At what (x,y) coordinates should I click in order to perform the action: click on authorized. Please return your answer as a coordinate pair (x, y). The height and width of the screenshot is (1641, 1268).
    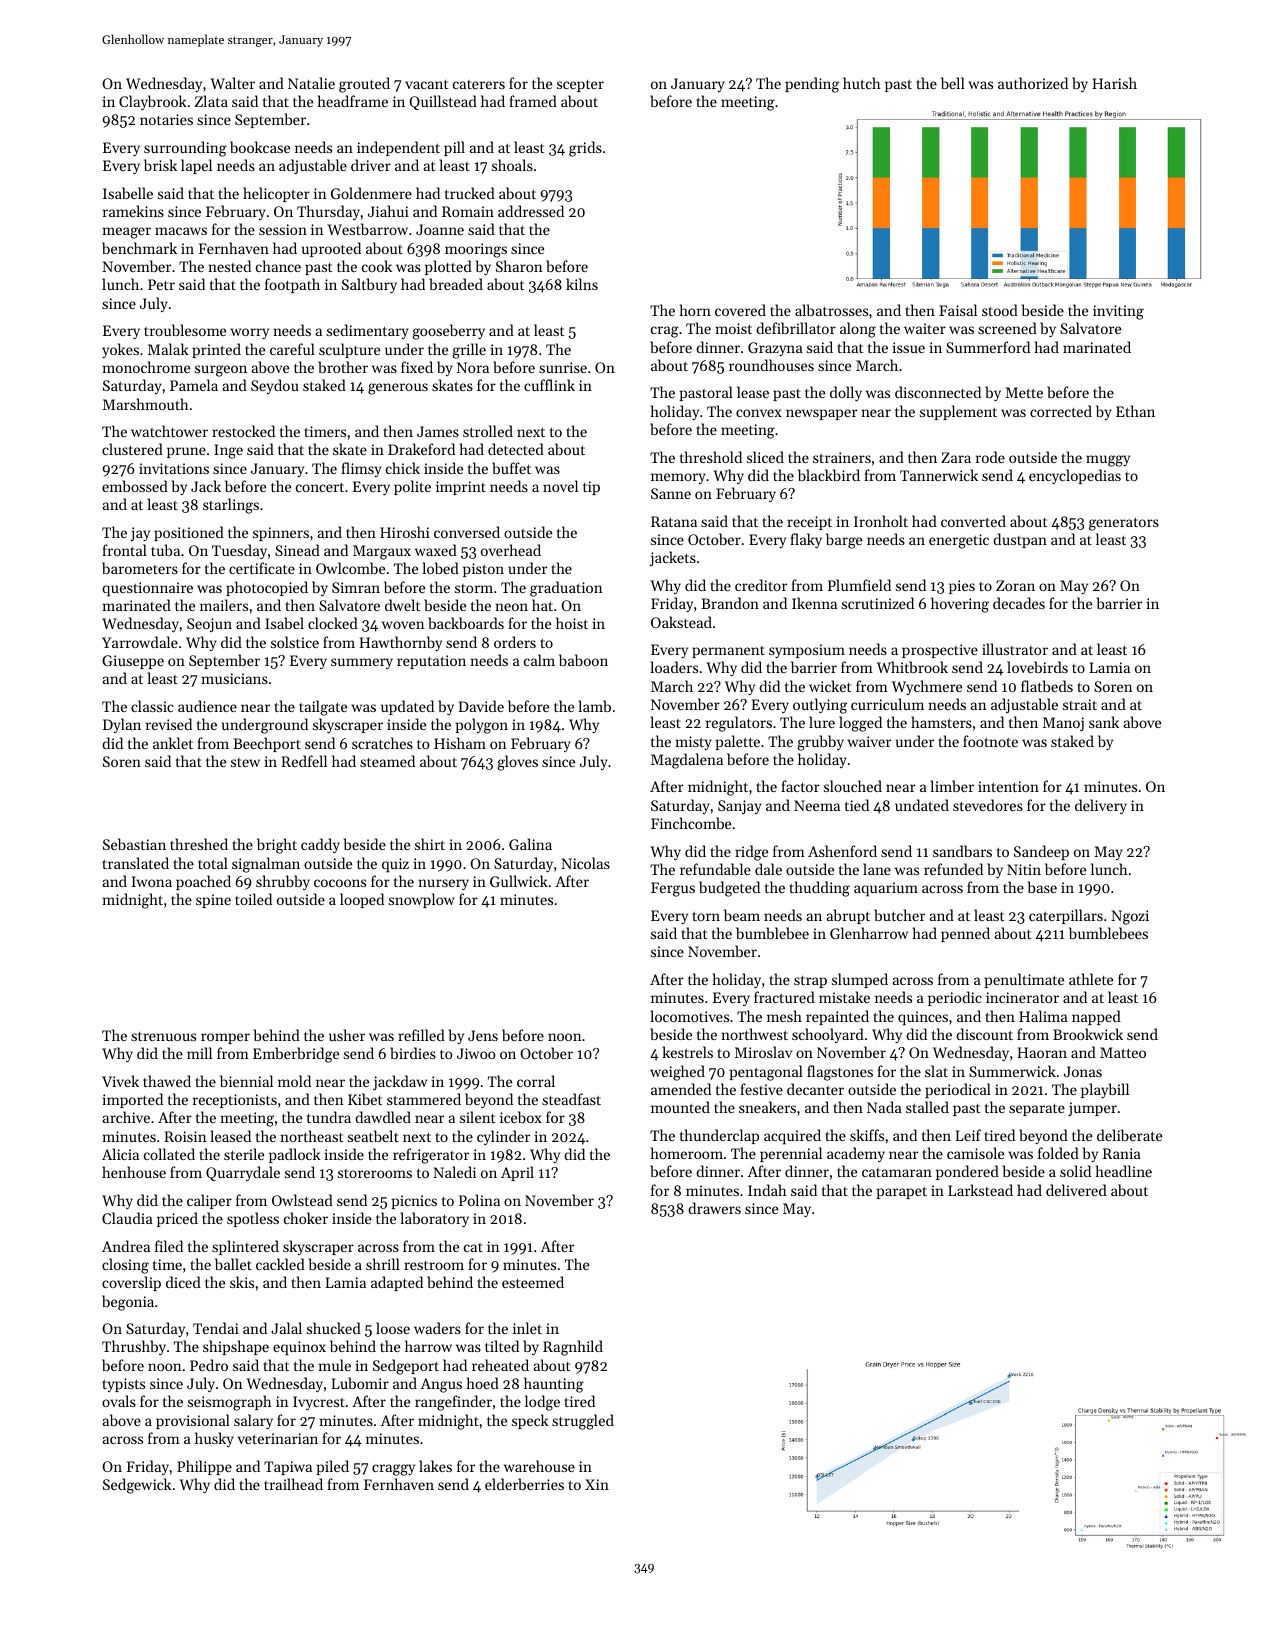
    Looking at the image, I should click on (1033, 83).
